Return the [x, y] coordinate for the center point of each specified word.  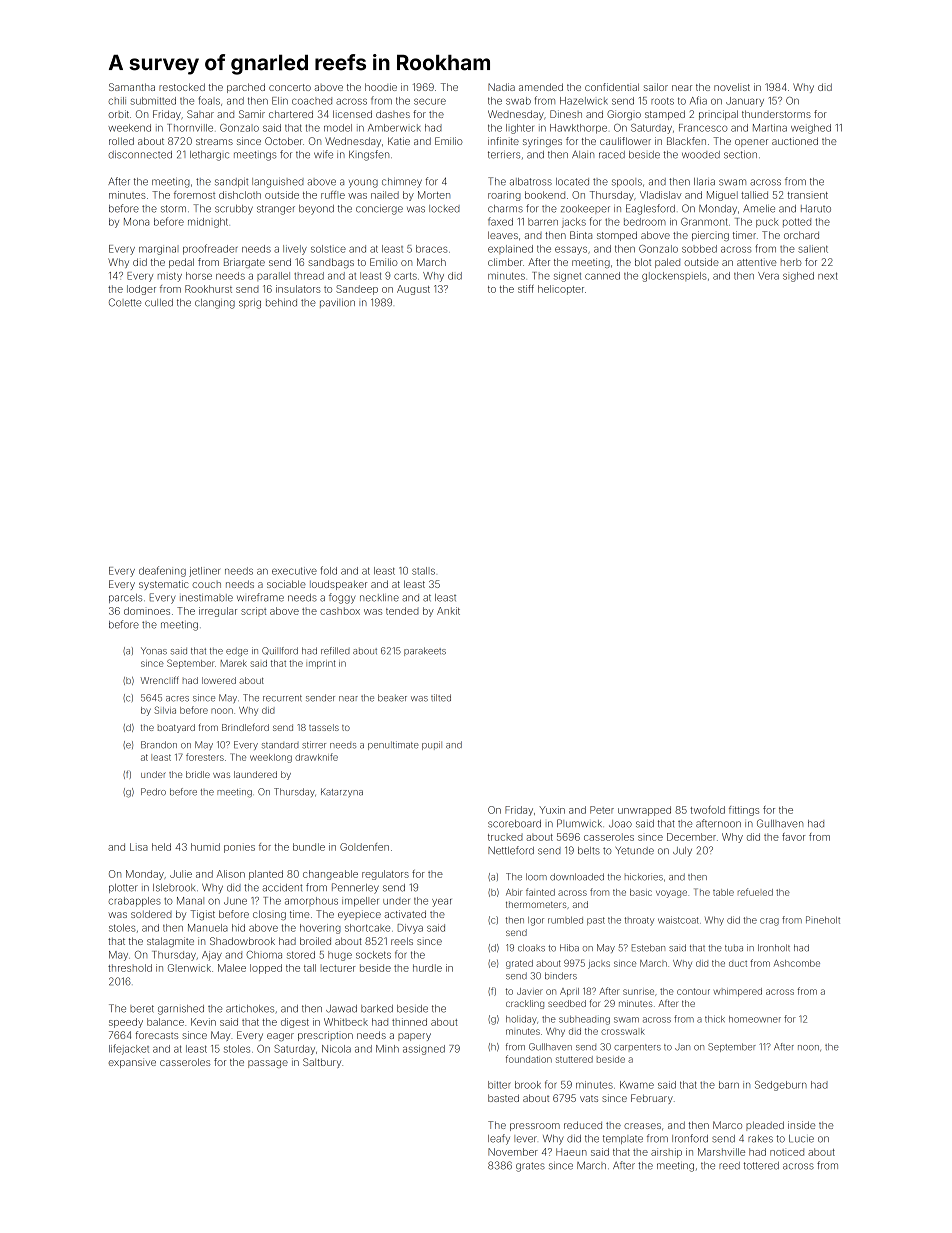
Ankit [448, 611]
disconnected [140, 155]
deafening [162, 571]
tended [402, 611]
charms [505, 209]
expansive [132, 1063]
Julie [181, 874]
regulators [385, 875]
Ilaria [704, 182]
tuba [734, 948]
